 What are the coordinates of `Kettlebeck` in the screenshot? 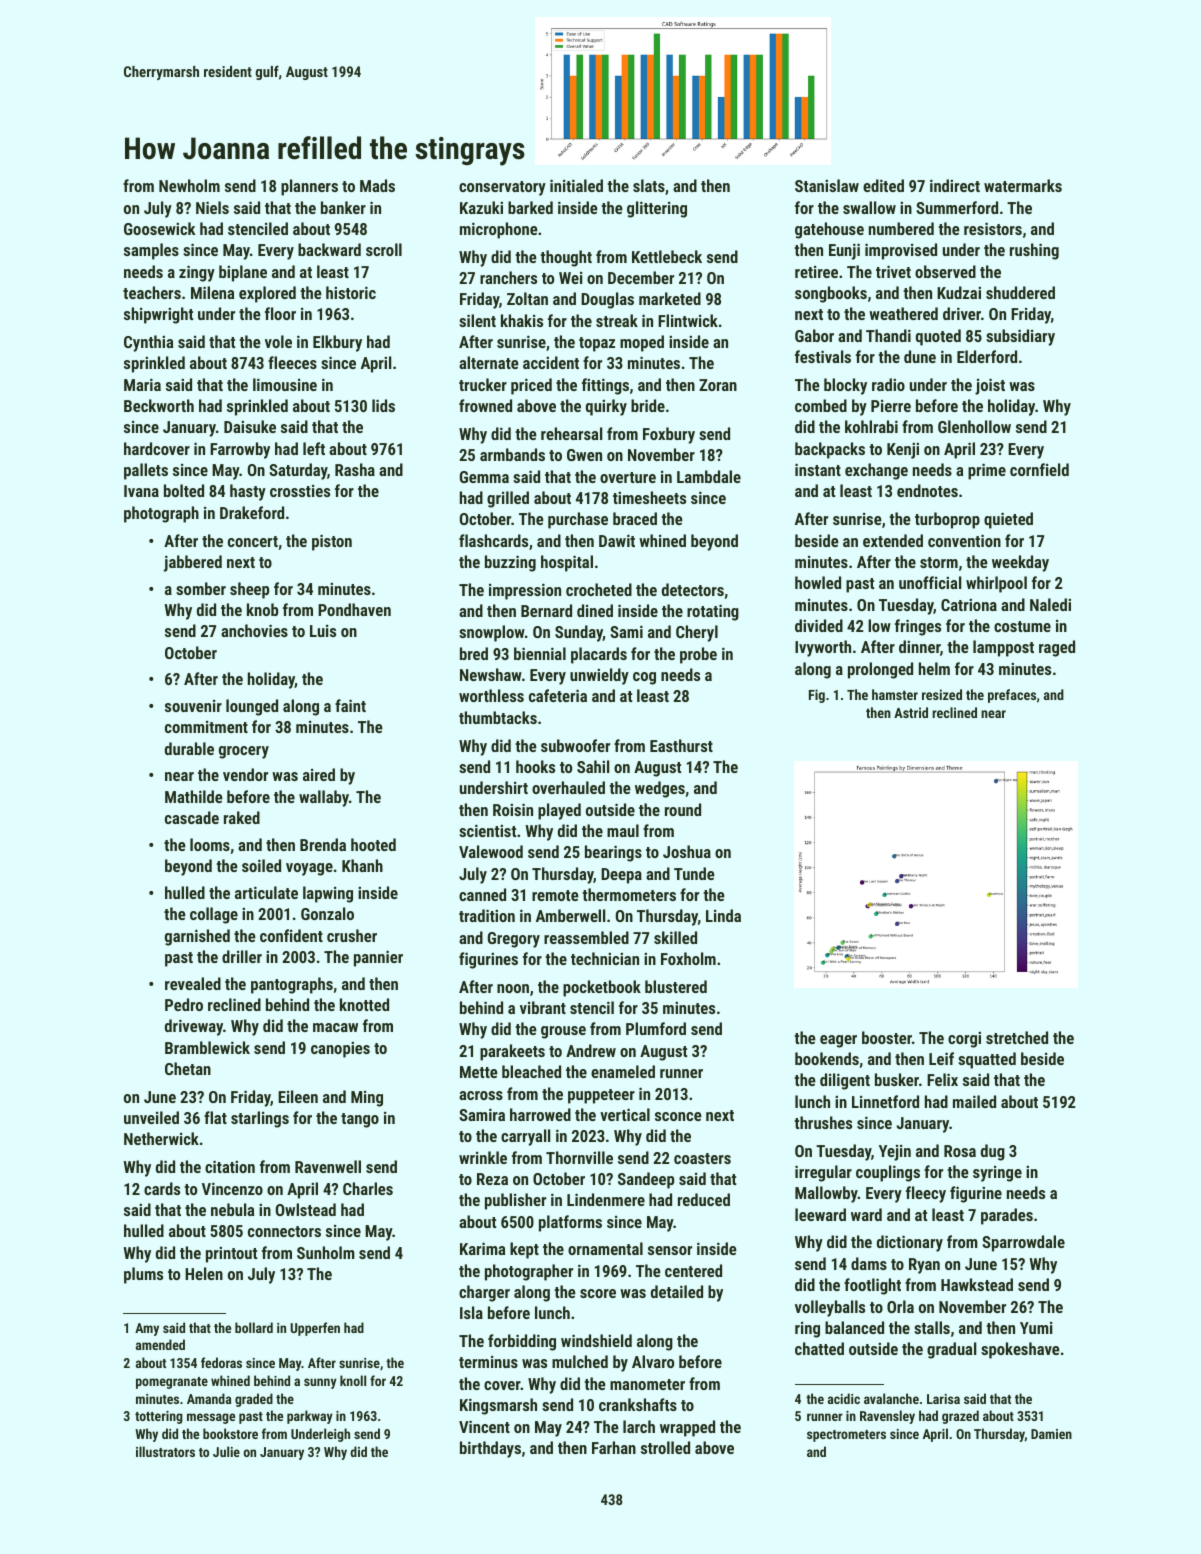 It's located at (667, 256).
